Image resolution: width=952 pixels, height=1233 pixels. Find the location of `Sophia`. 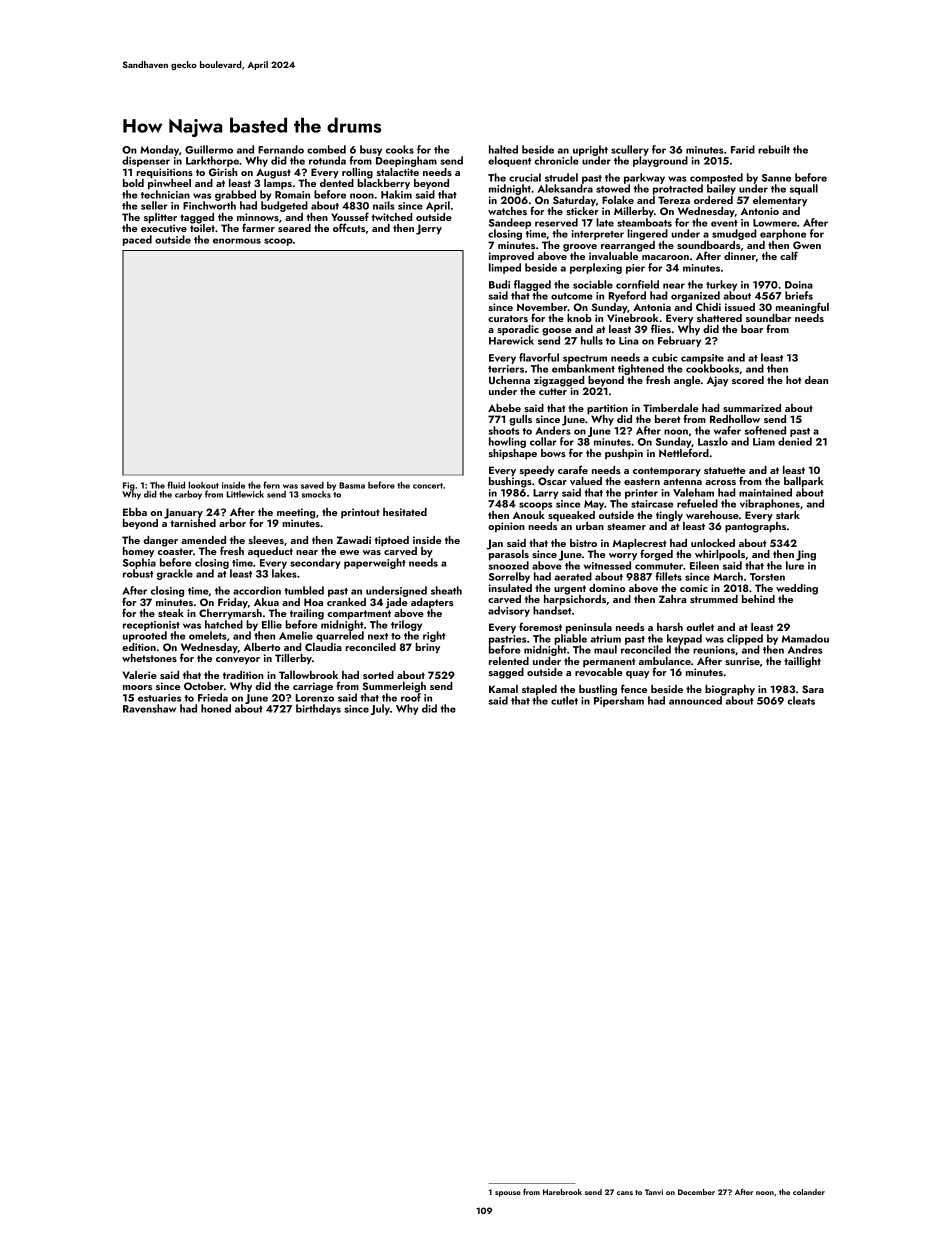

Sophia is located at coordinates (139, 563).
